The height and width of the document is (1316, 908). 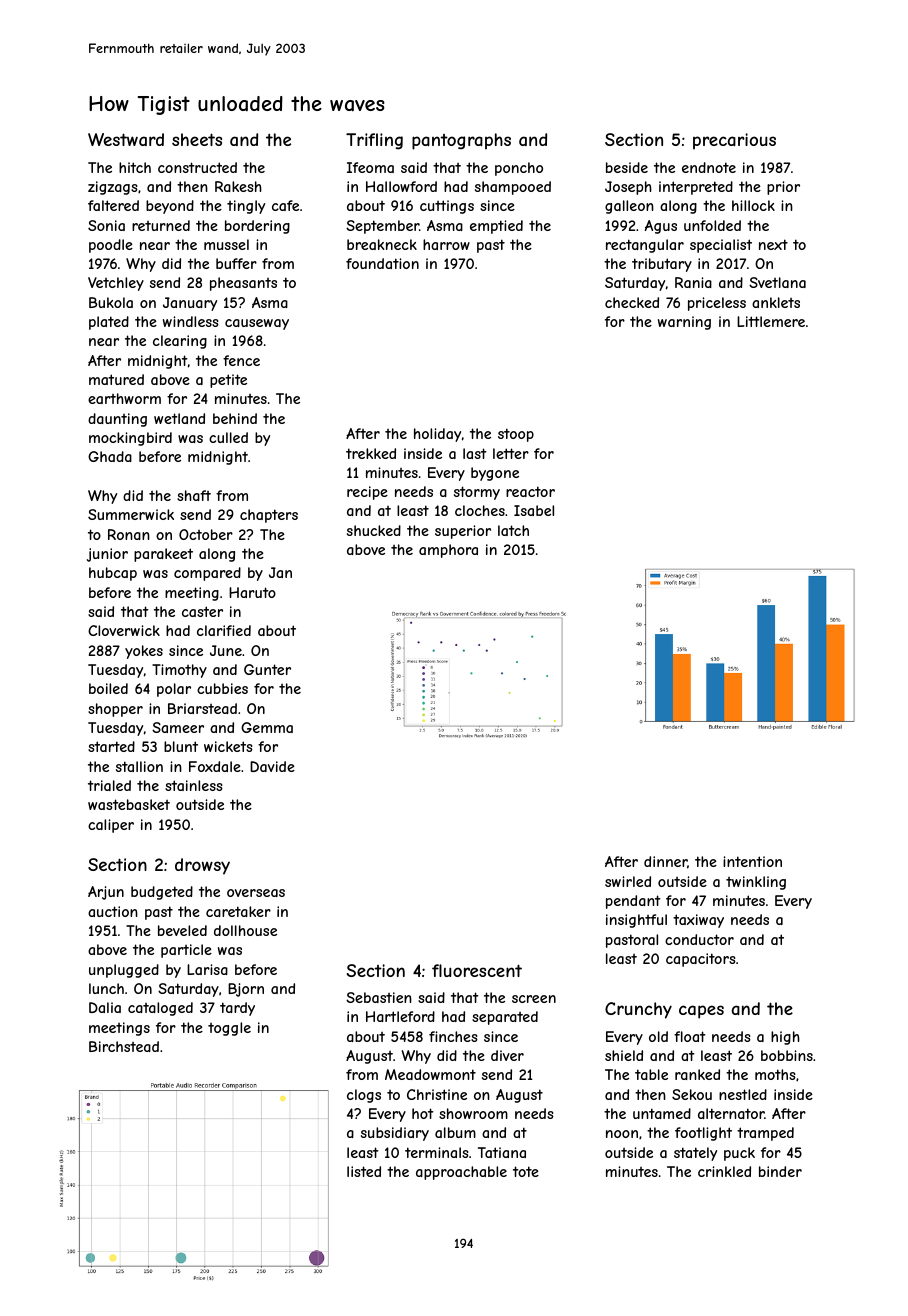 What do you see at coordinates (734, 141) in the document?
I see `precarious` at bounding box center [734, 141].
